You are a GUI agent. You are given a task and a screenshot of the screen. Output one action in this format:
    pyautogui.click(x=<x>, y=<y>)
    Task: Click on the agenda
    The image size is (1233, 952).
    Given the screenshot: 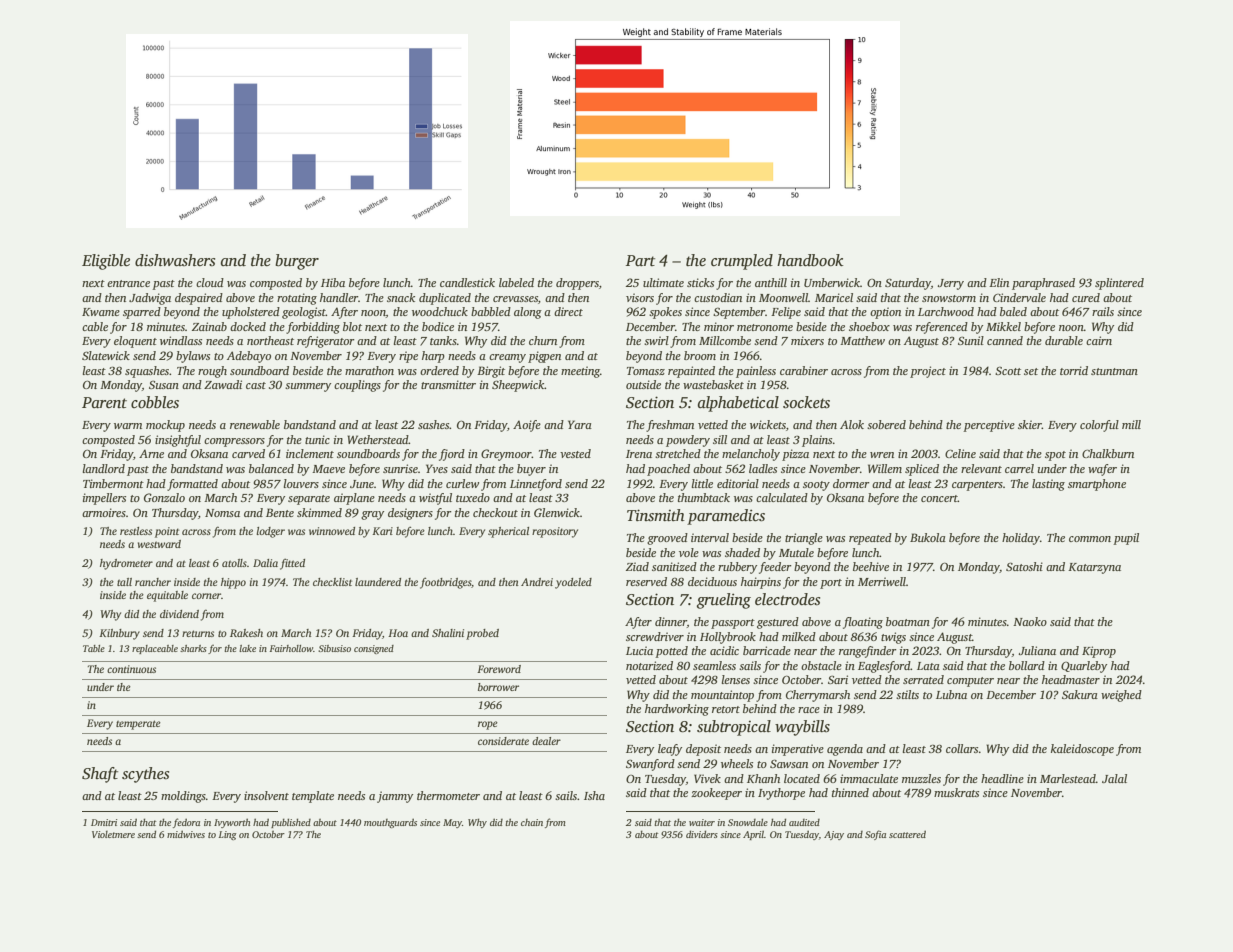 What is the action you would take?
    pyautogui.click(x=845, y=750)
